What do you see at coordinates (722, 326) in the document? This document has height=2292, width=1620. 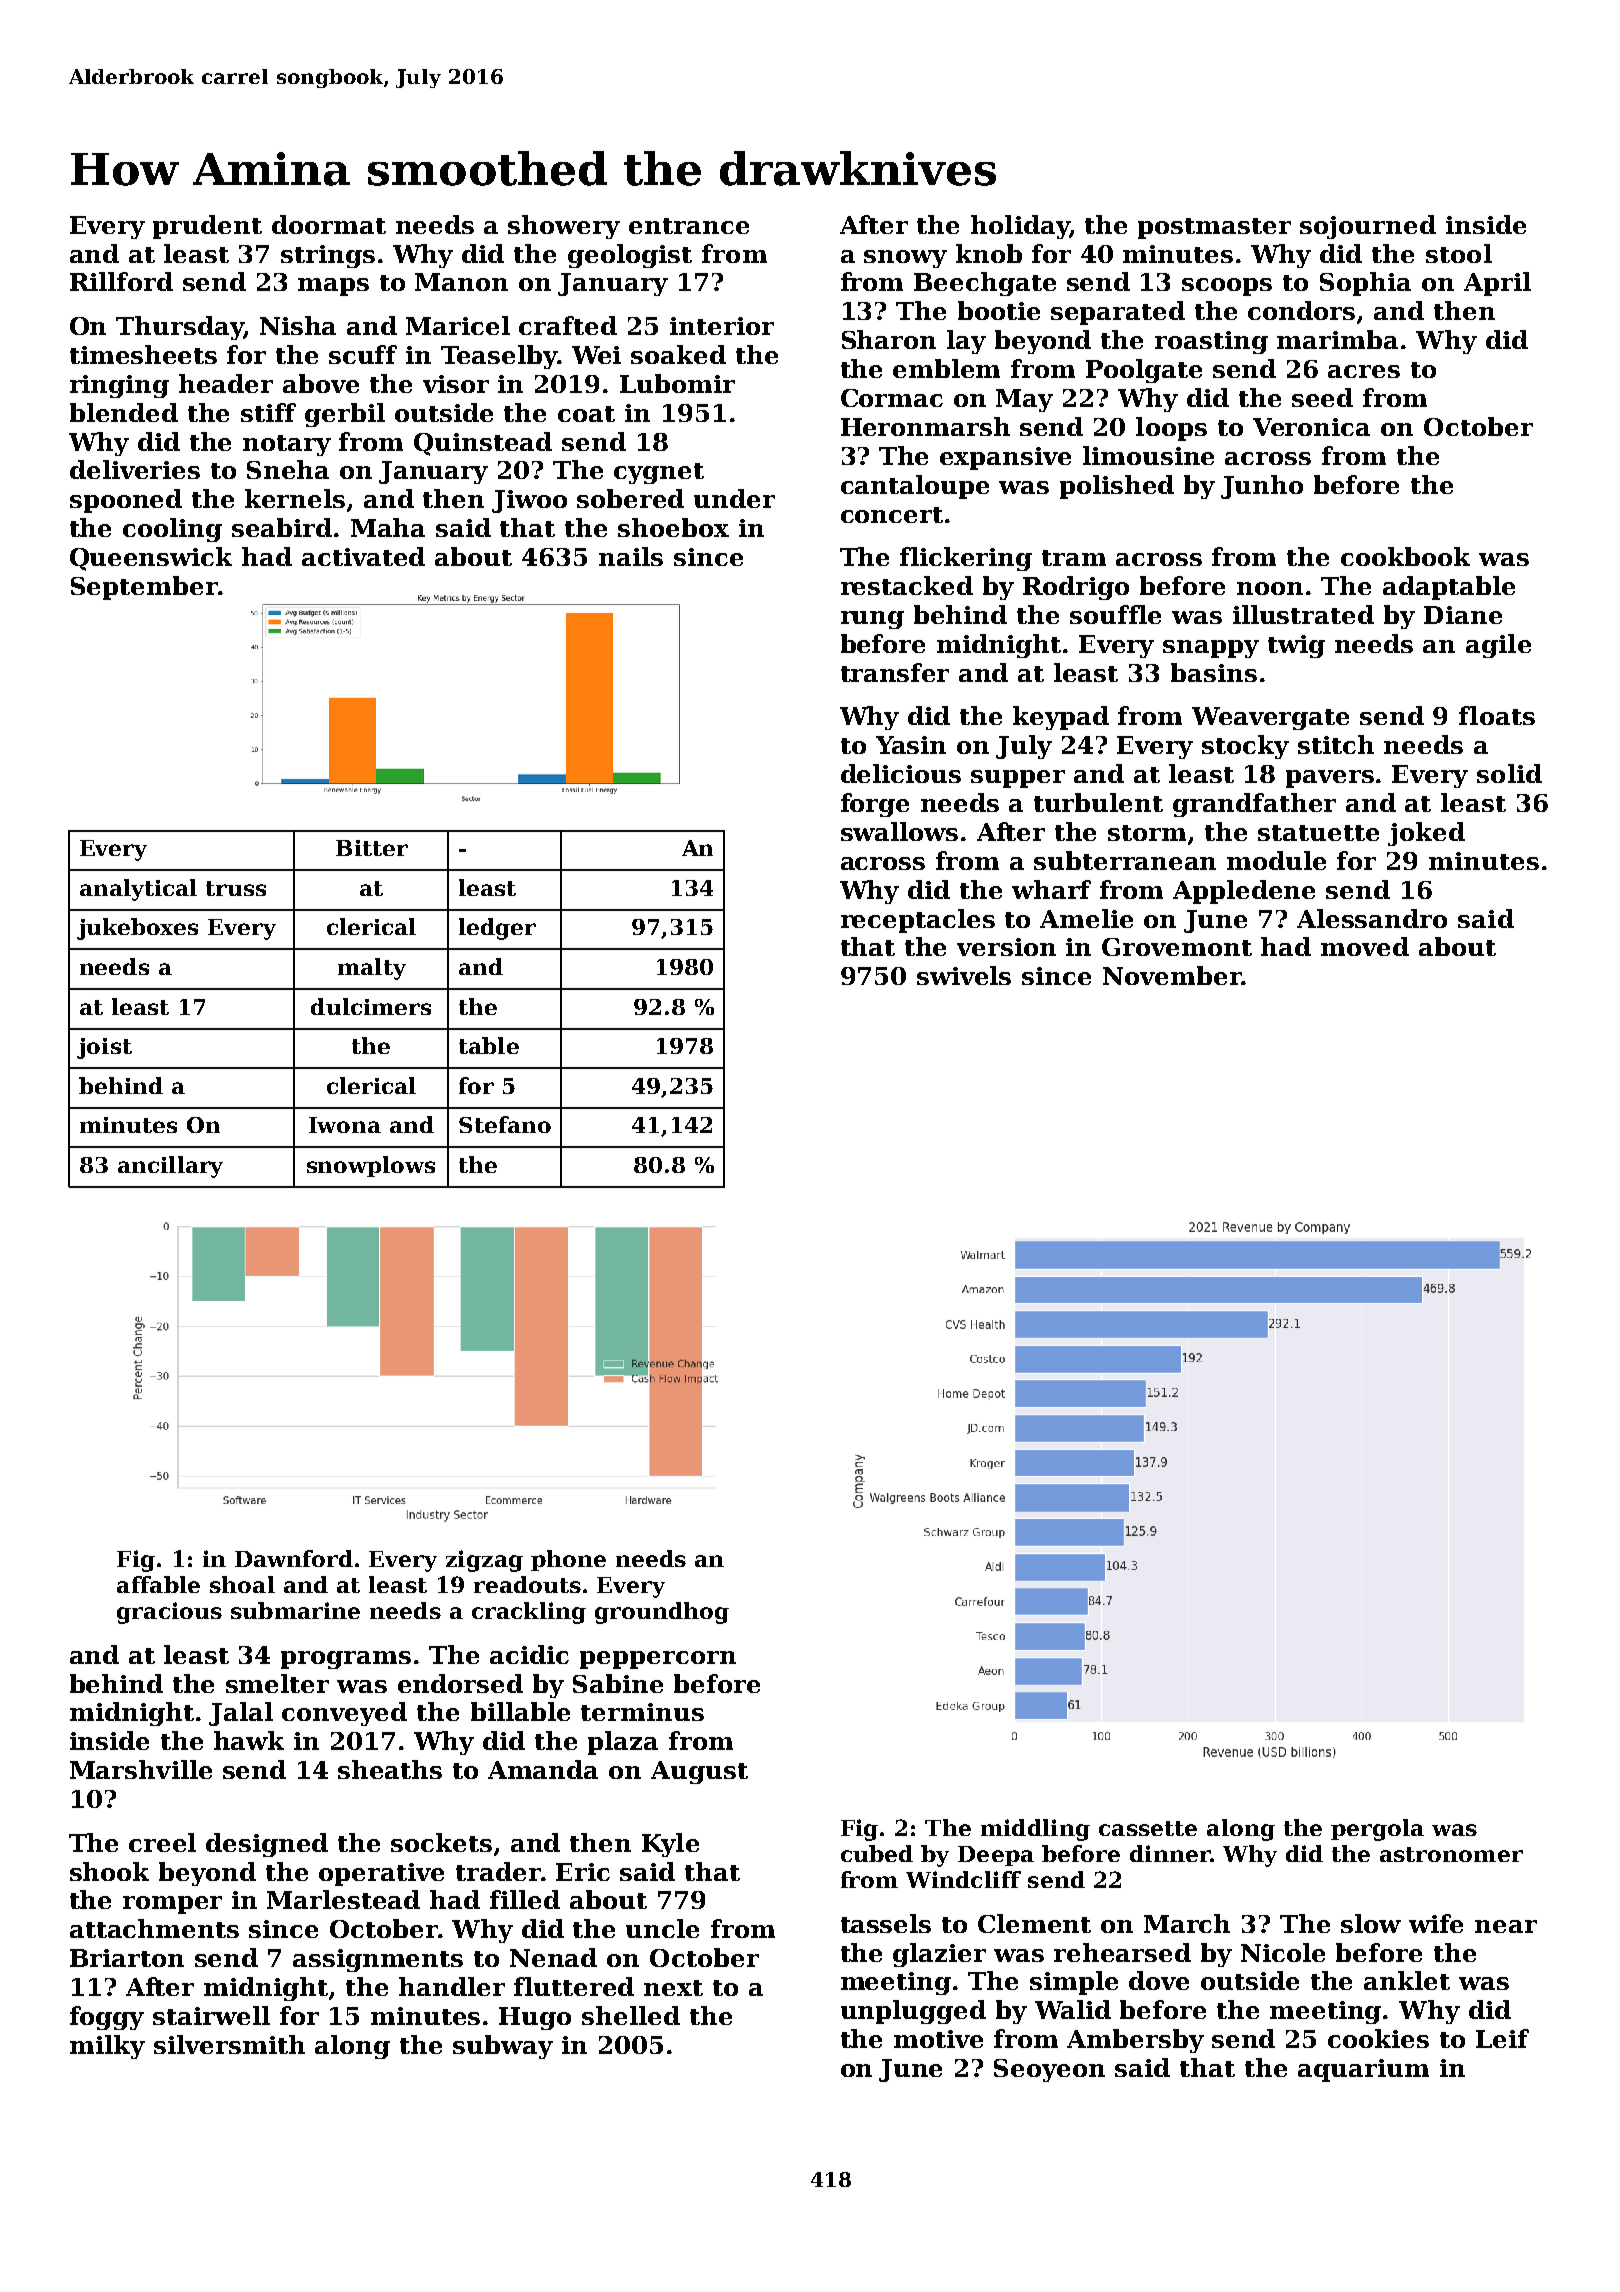 I see `interior` at bounding box center [722, 326].
